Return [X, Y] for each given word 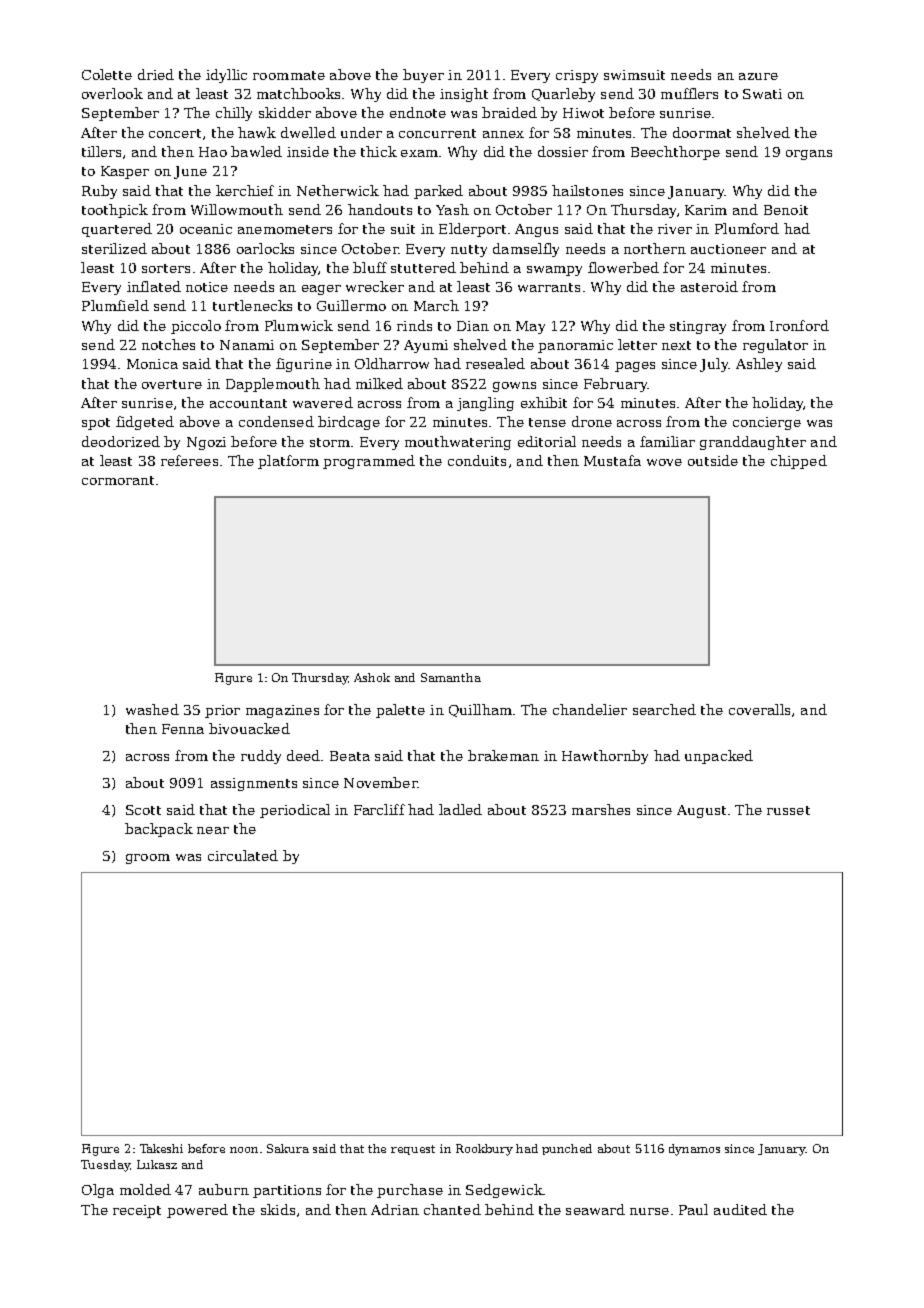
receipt [137, 1211]
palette [400, 711]
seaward [595, 1209]
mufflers [689, 93]
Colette [107, 74]
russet [788, 810]
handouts [380, 209]
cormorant [118, 480]
